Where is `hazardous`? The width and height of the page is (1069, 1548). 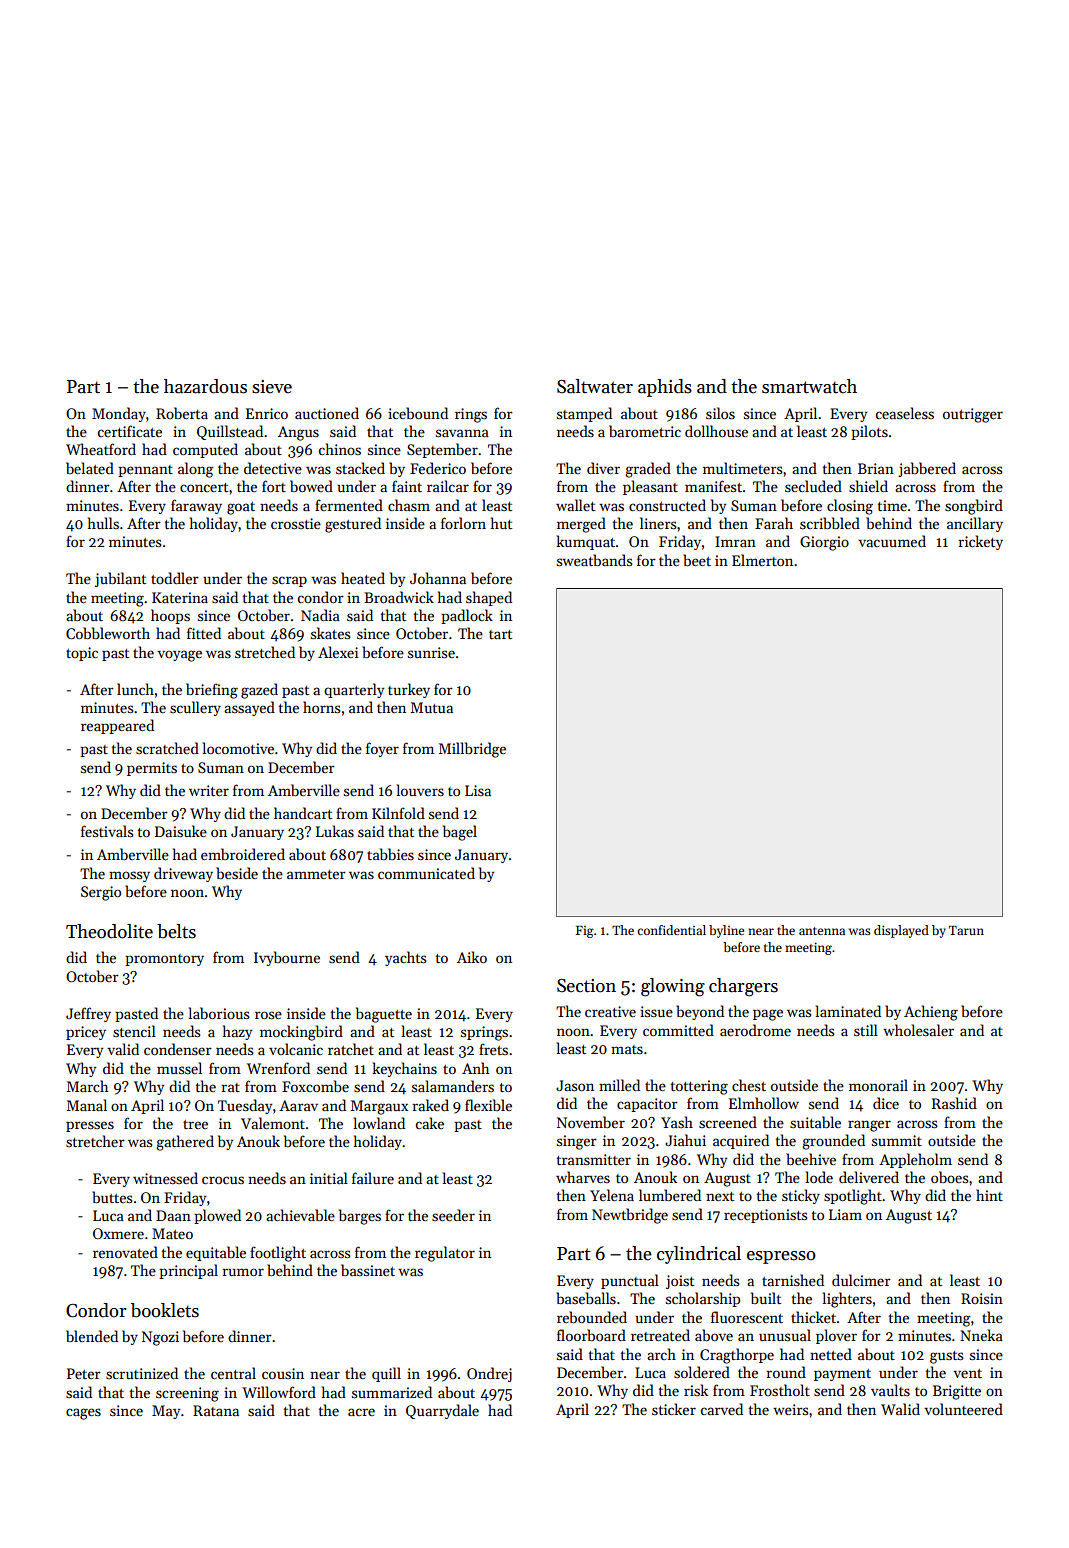
hazardous is located at coordinates (205, 386).
